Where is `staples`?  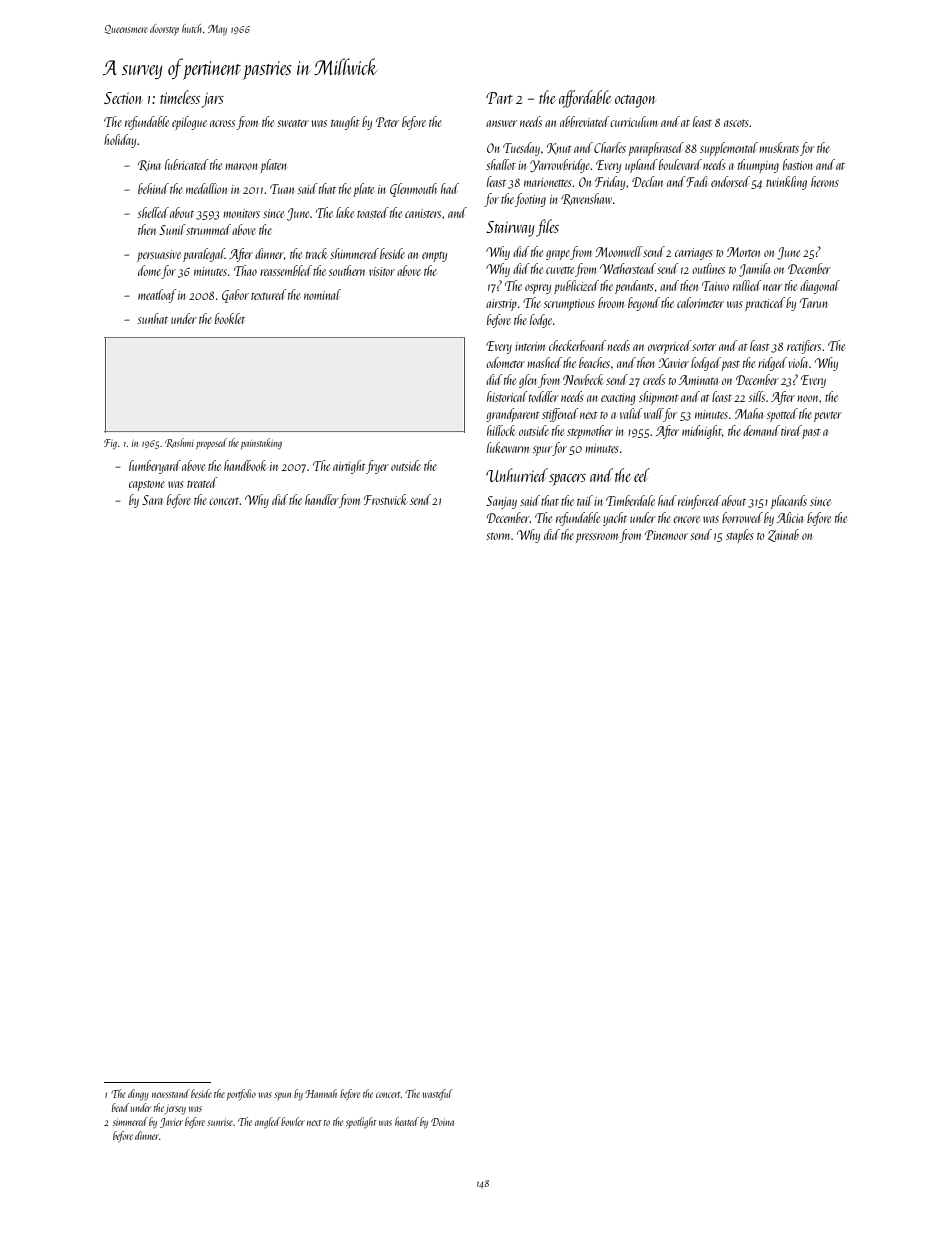
staples is located at coordinates (740, 536).
